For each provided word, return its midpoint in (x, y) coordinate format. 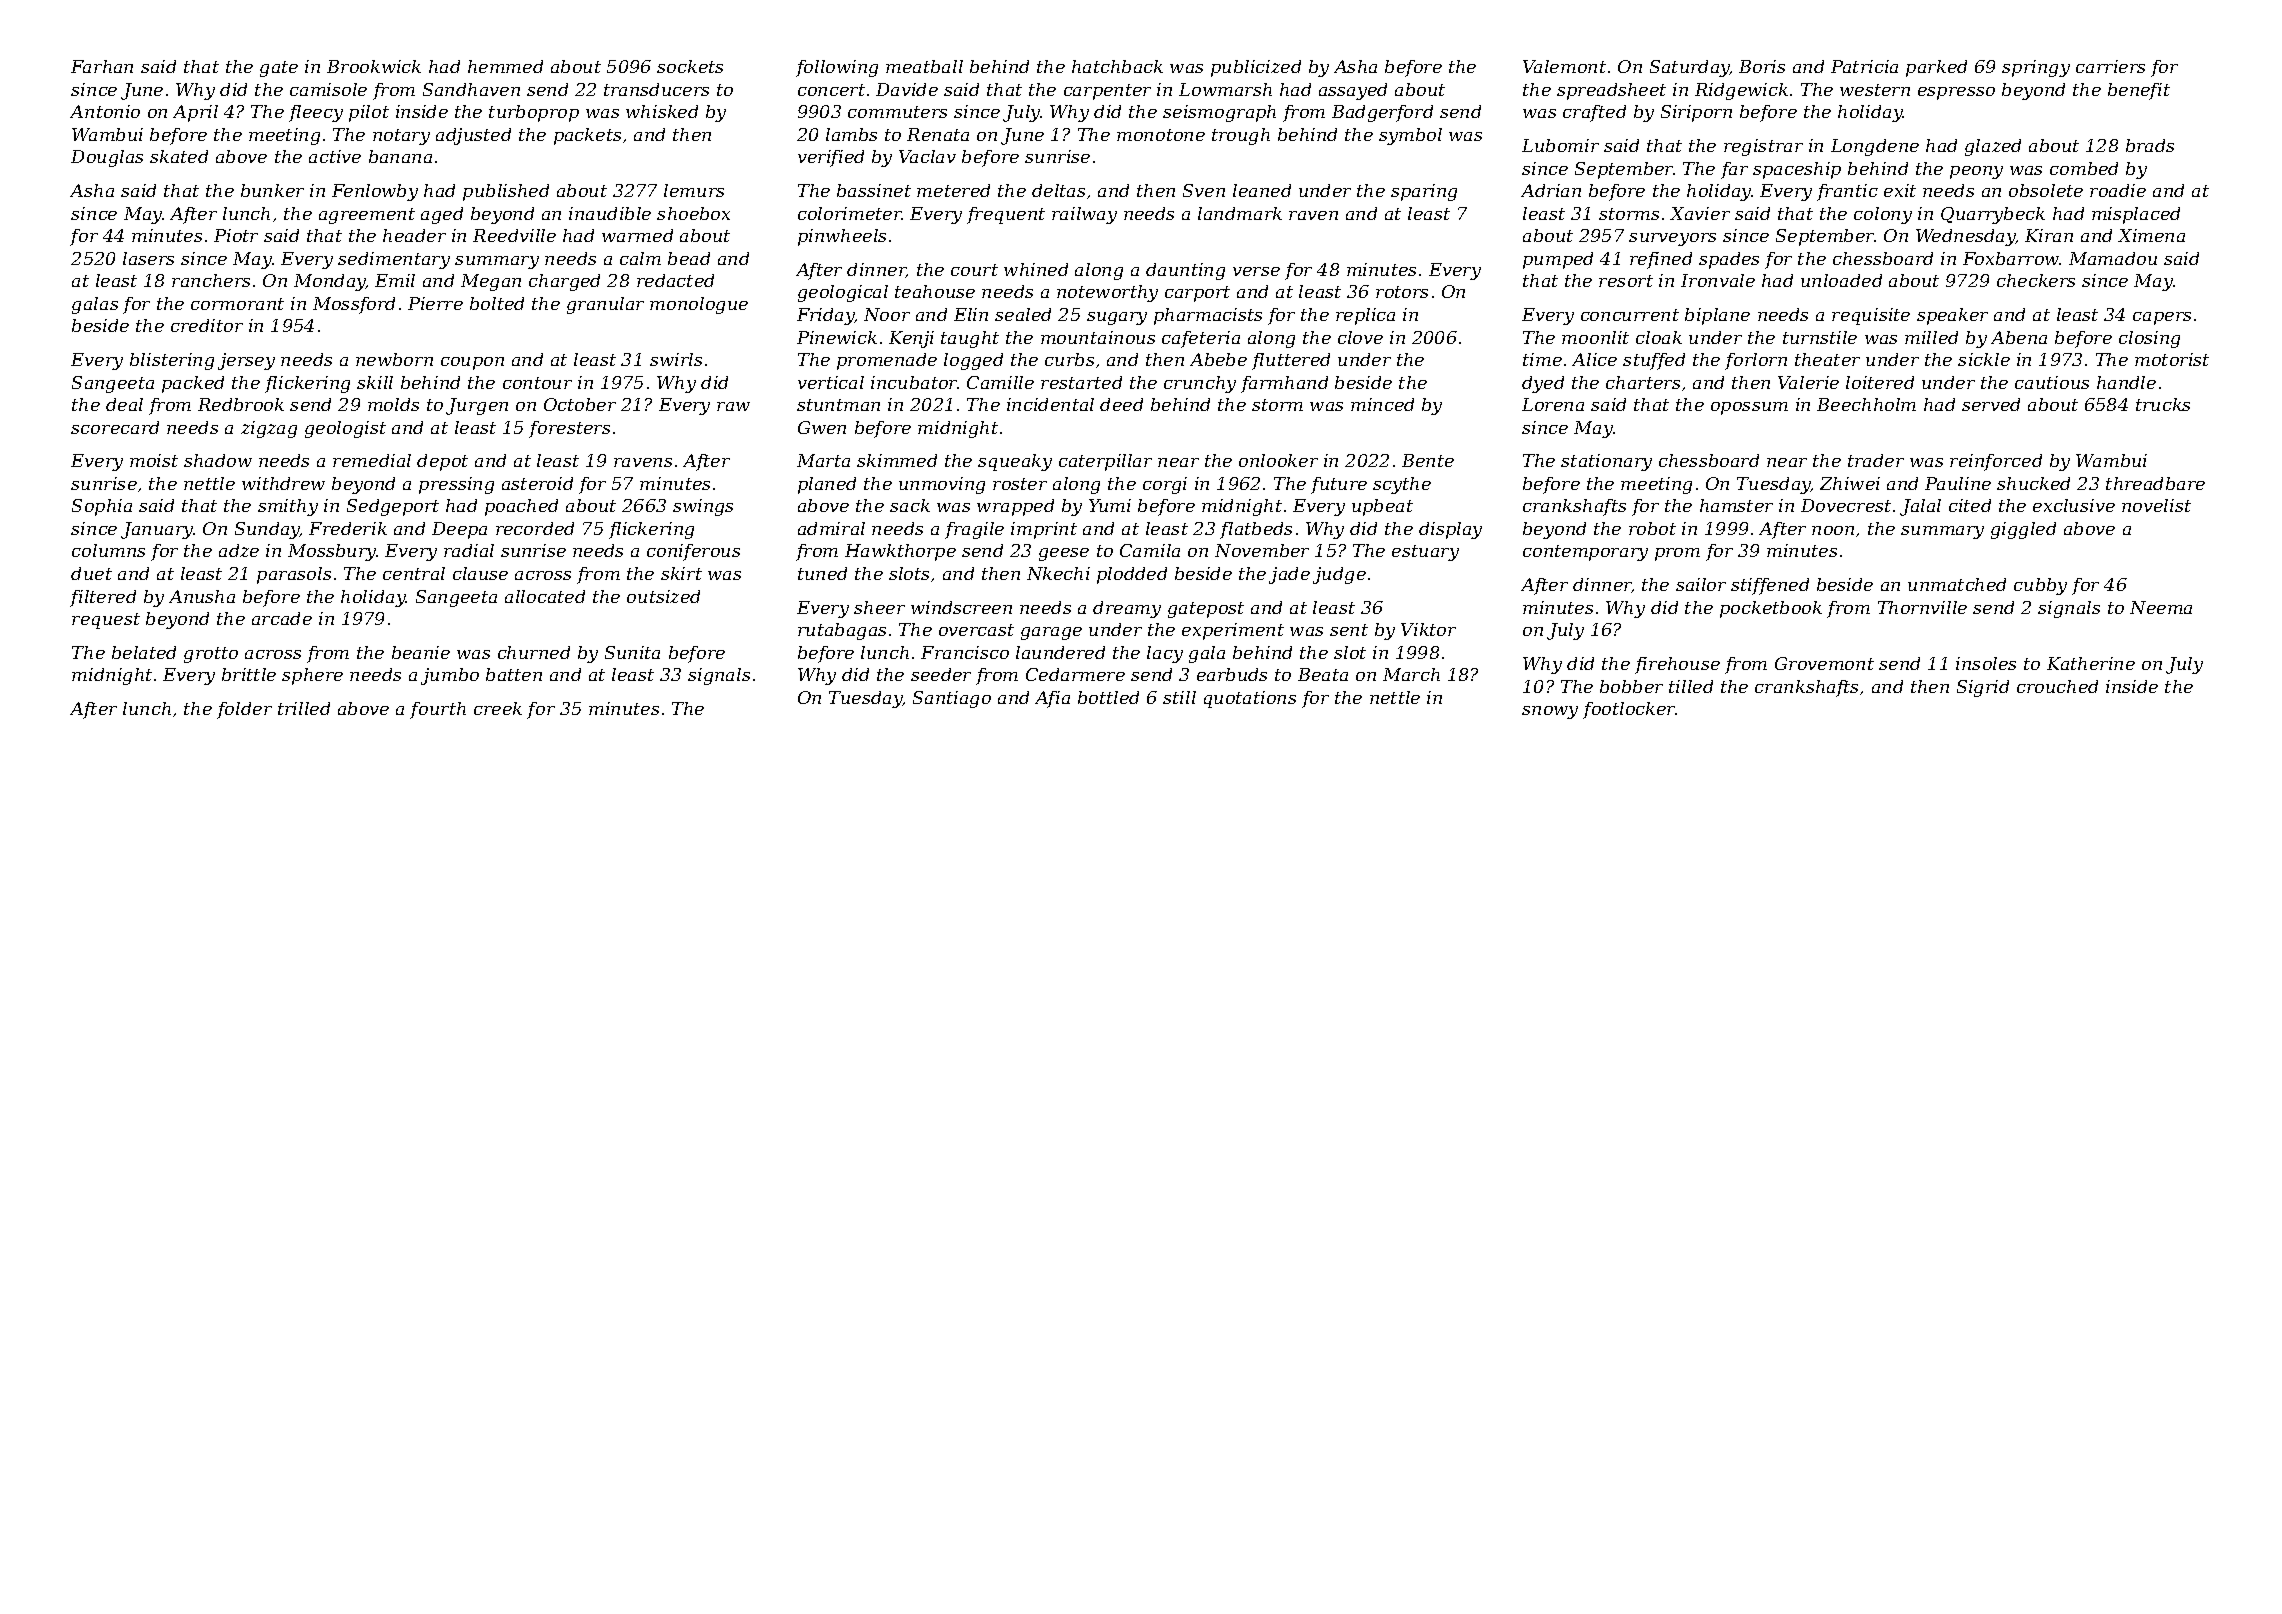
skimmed (897, 460)
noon (1833, 530)
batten (514, 674)
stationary (1606, 462)
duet (91, 573)
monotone (1161, 135)
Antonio (105, 111)
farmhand (1284, 384)
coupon (472, 363)
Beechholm (1866, 404)
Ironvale (1718, 280)
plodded (1132, 575)
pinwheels (842, 237)
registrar (1763, 147)
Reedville (514, 235)
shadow (218, 460)
